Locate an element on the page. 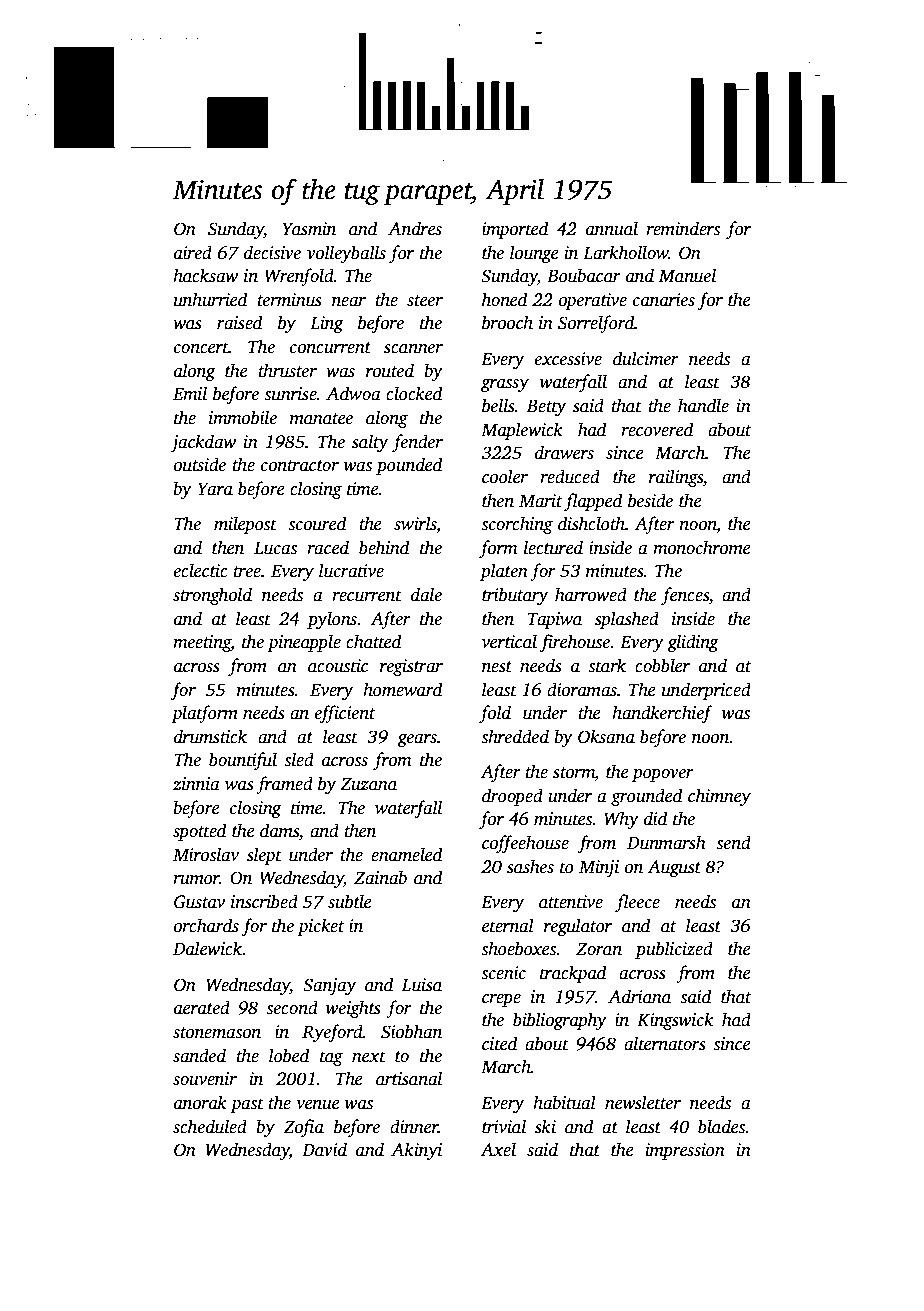 The height and width of the document is (1311, 924). hacksaw is located at coordinates (205, 275).
